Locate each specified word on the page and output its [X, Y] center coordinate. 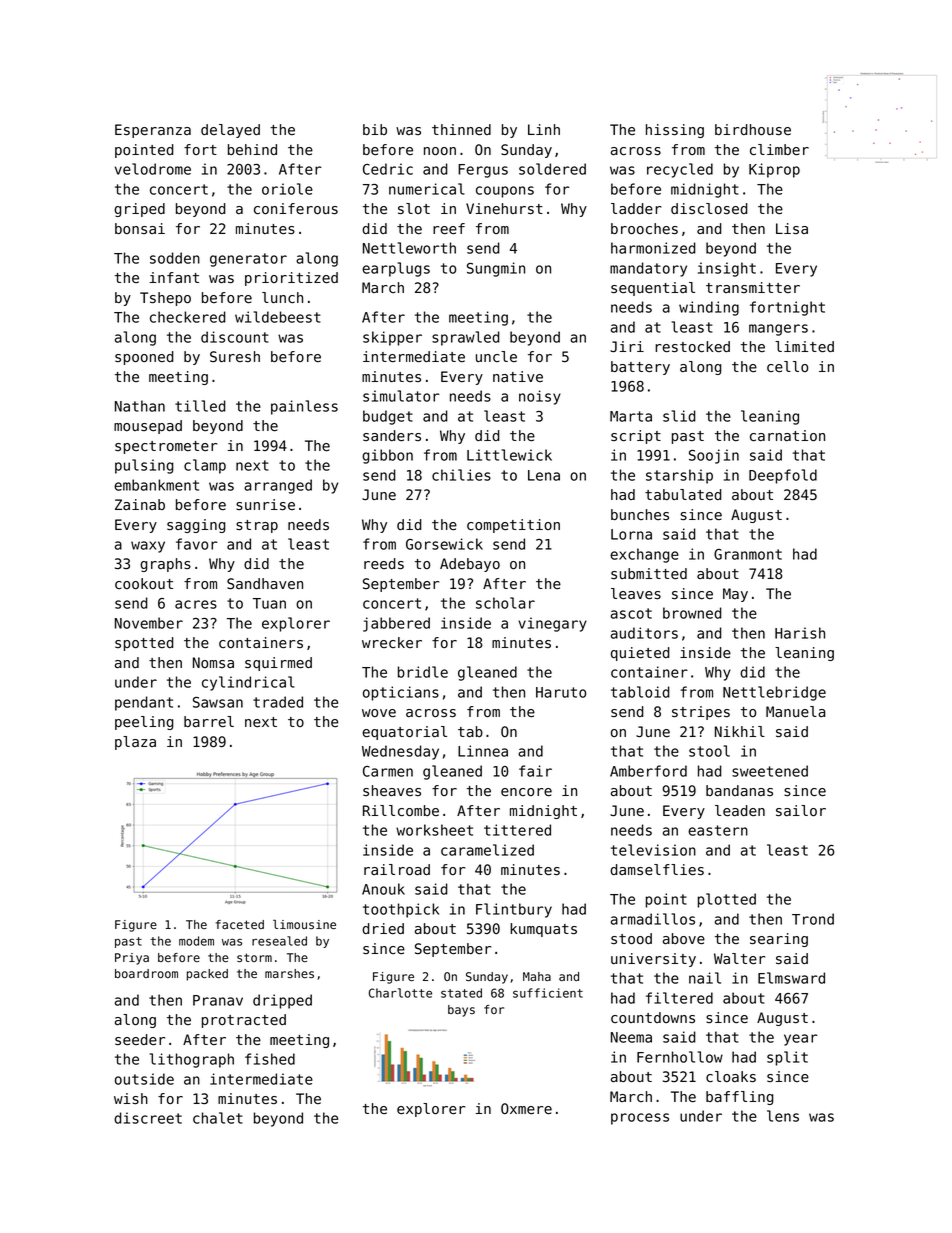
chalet [218, 1118]
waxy [148, 547]
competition [513, 526]
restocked [692, 347]
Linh [544, 129]
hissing [675, 131]
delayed [230, 131]
